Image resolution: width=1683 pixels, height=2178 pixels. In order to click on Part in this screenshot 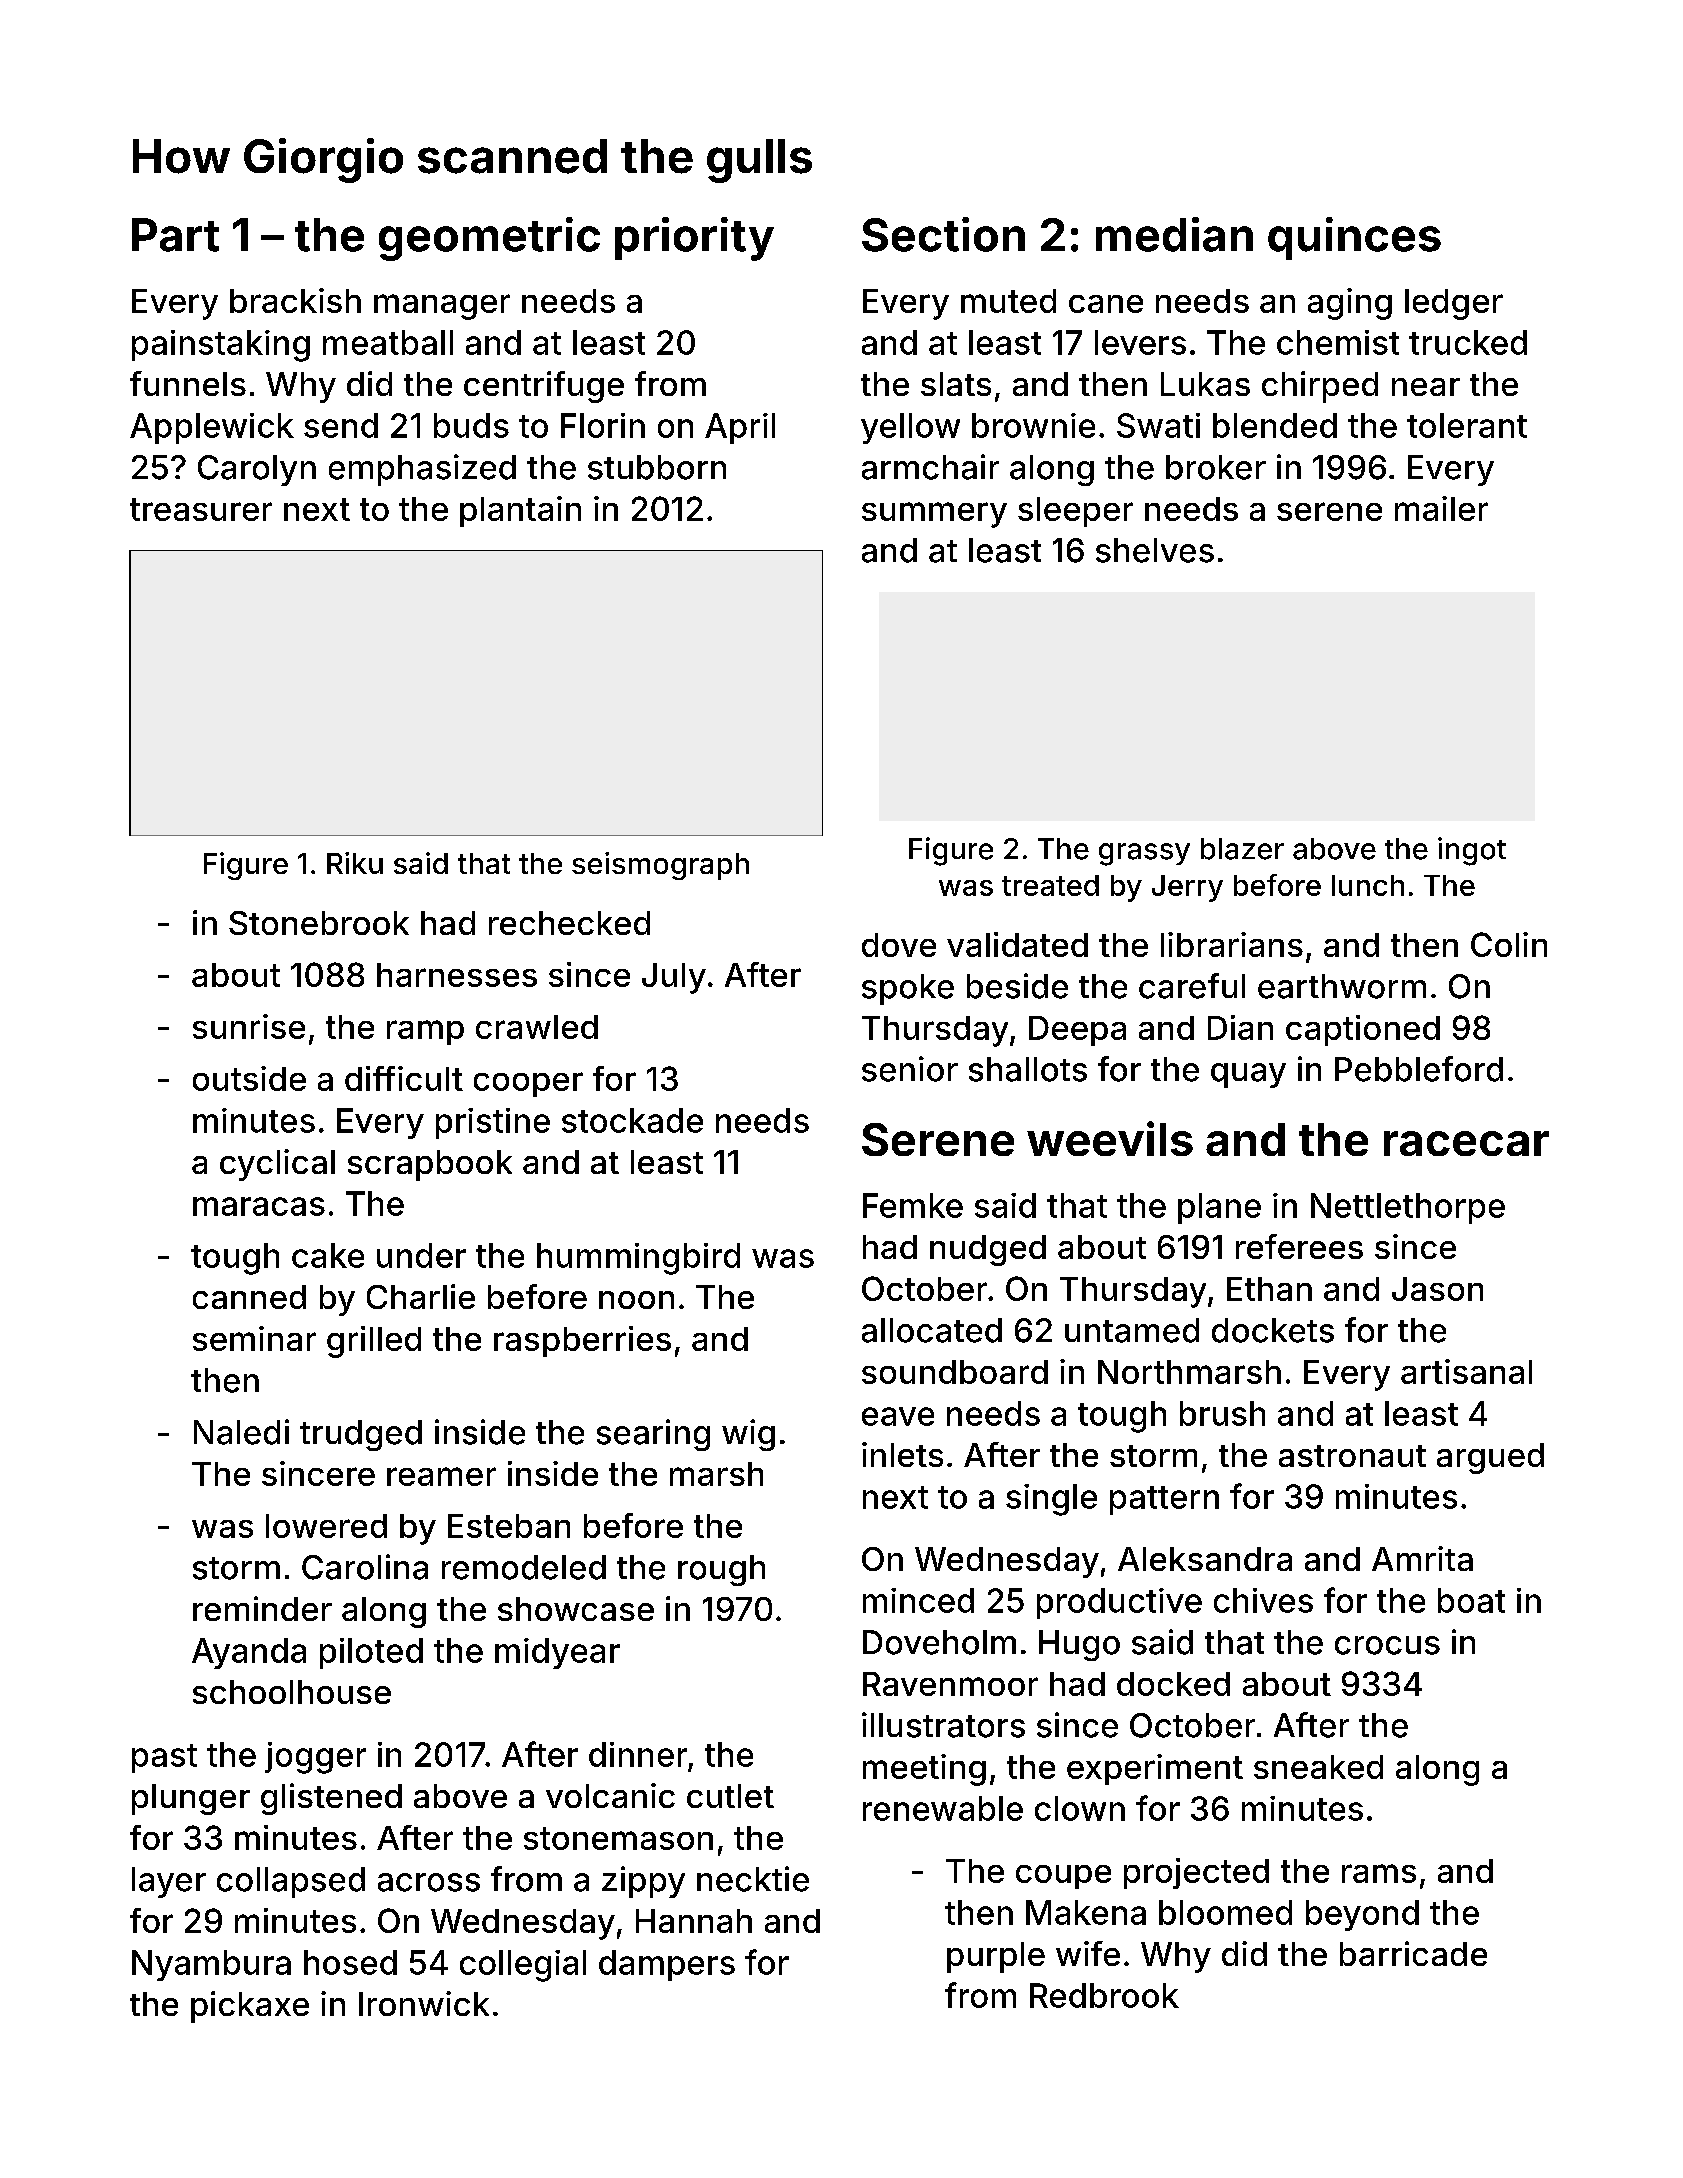, I will do `click(175, 235)`.
